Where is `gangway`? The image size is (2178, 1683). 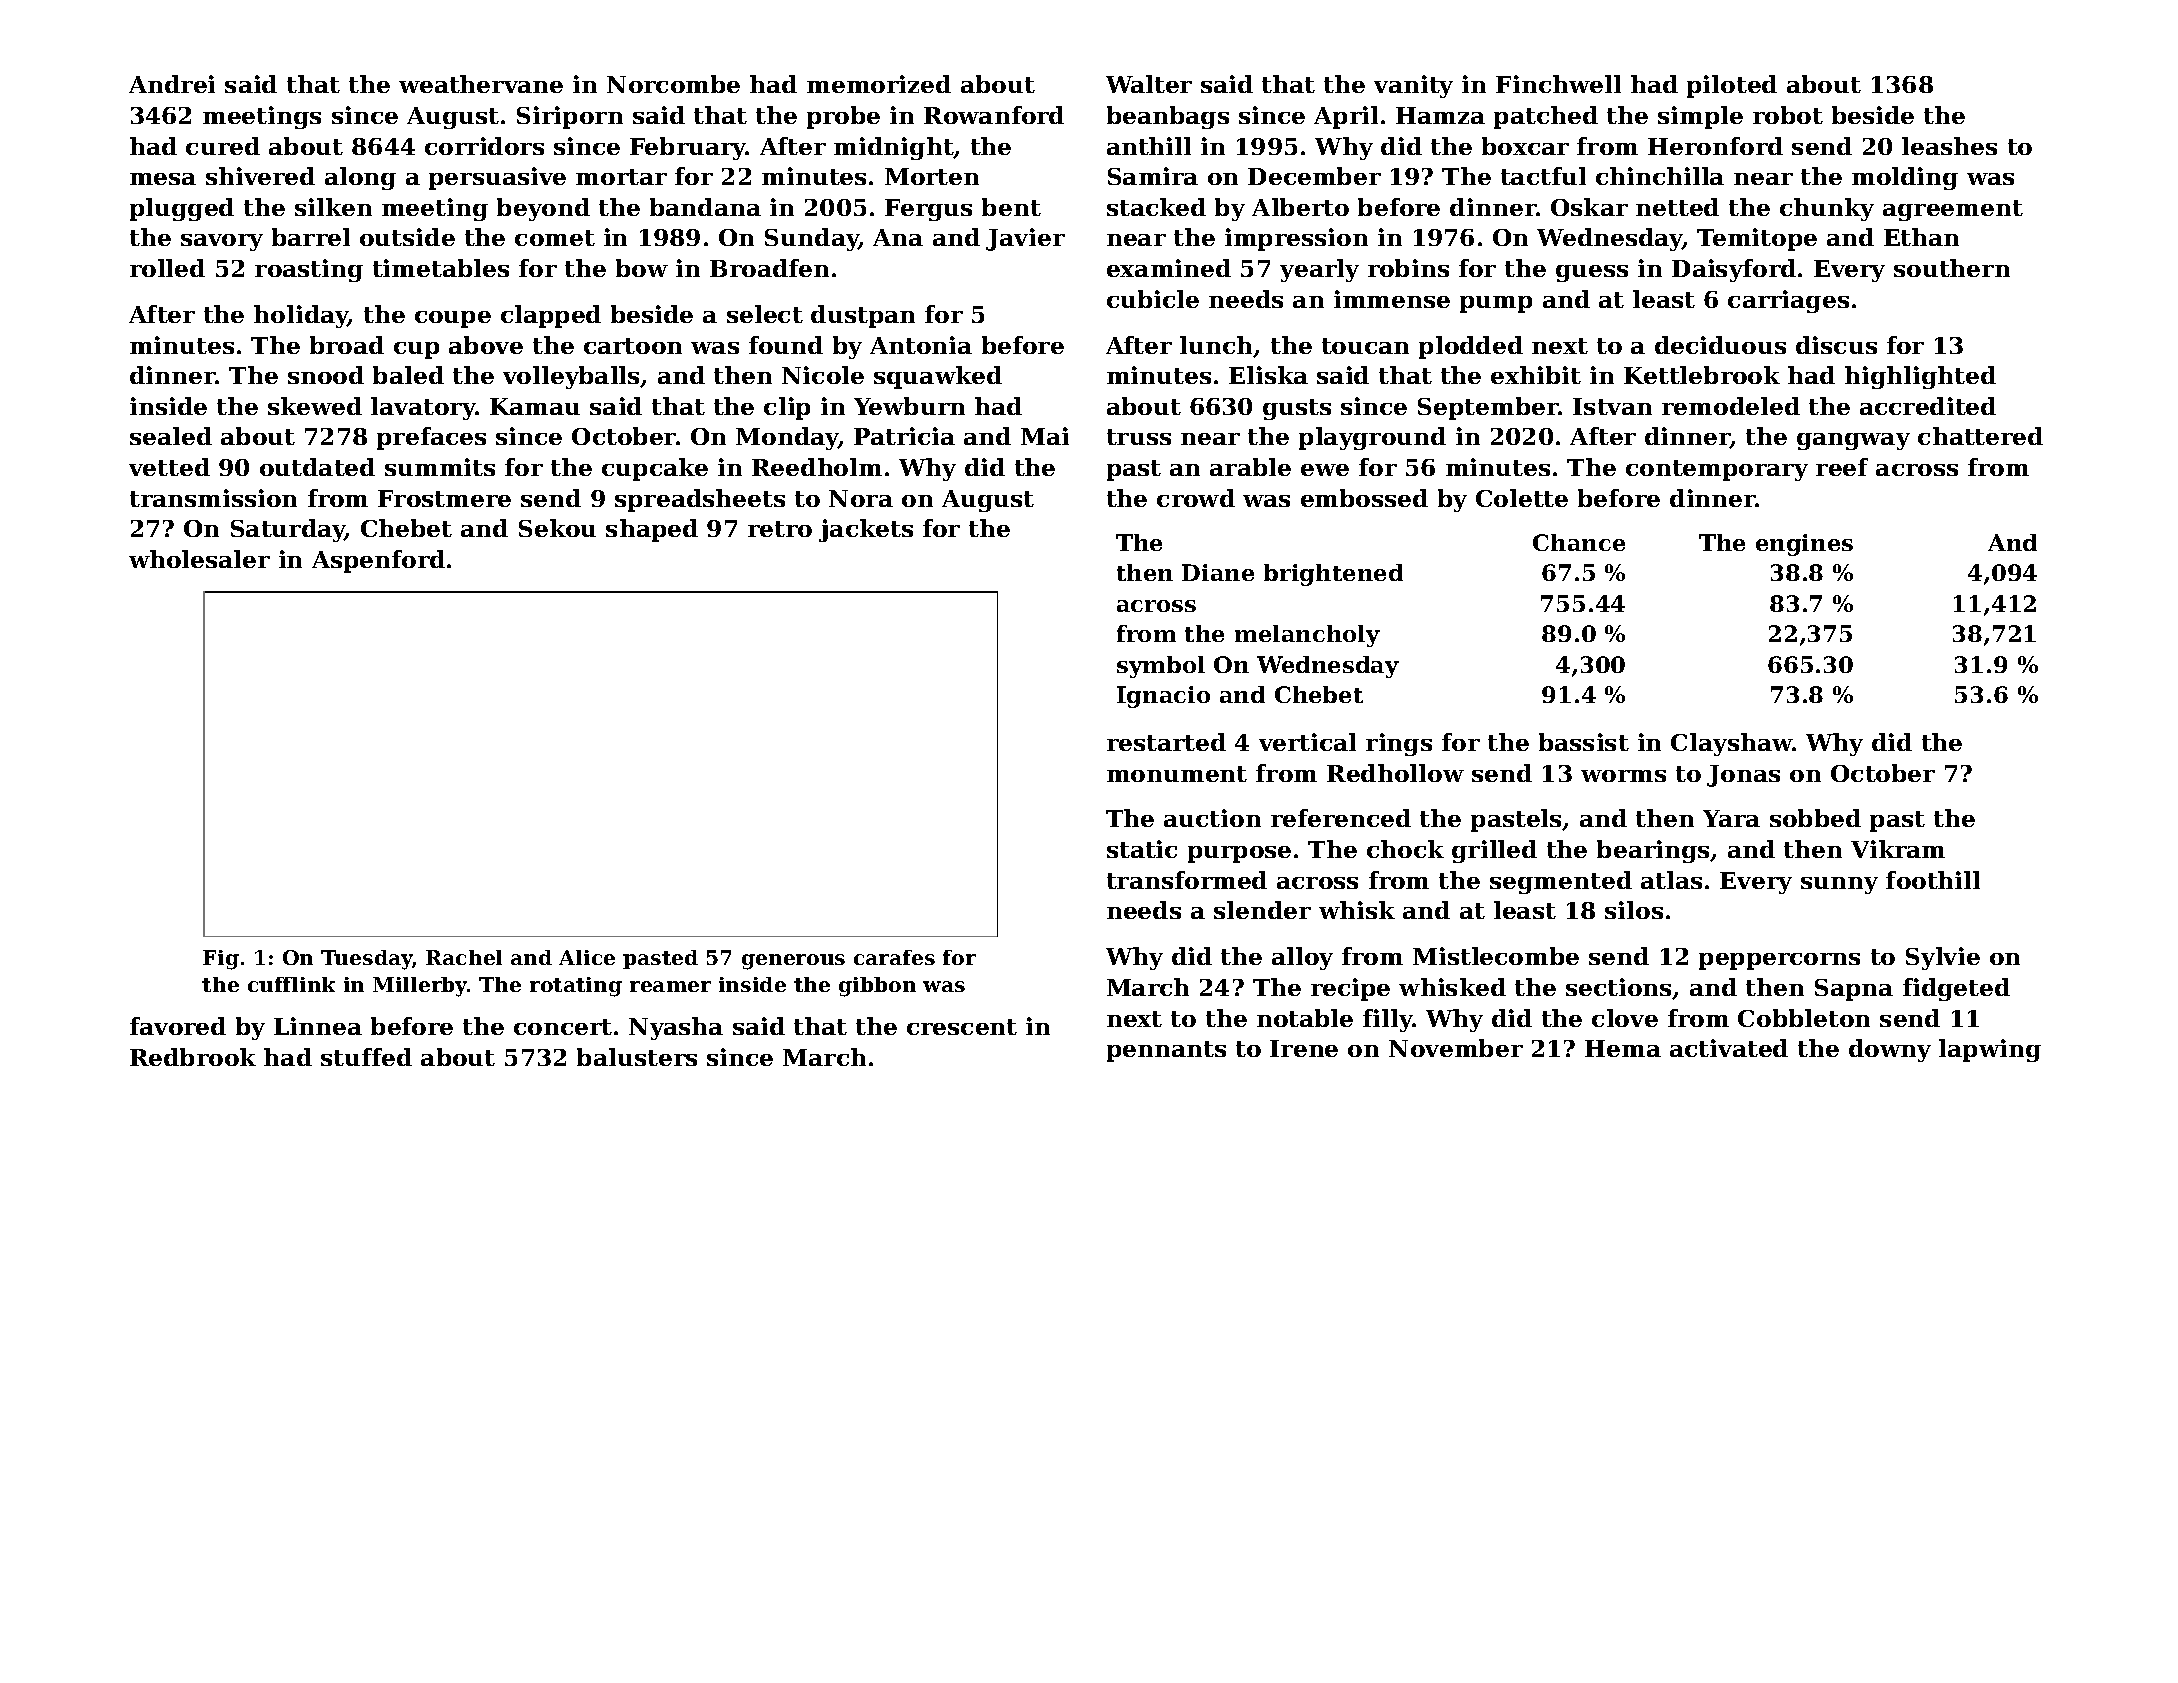 gangway is located at coordinates (1853, 441).
